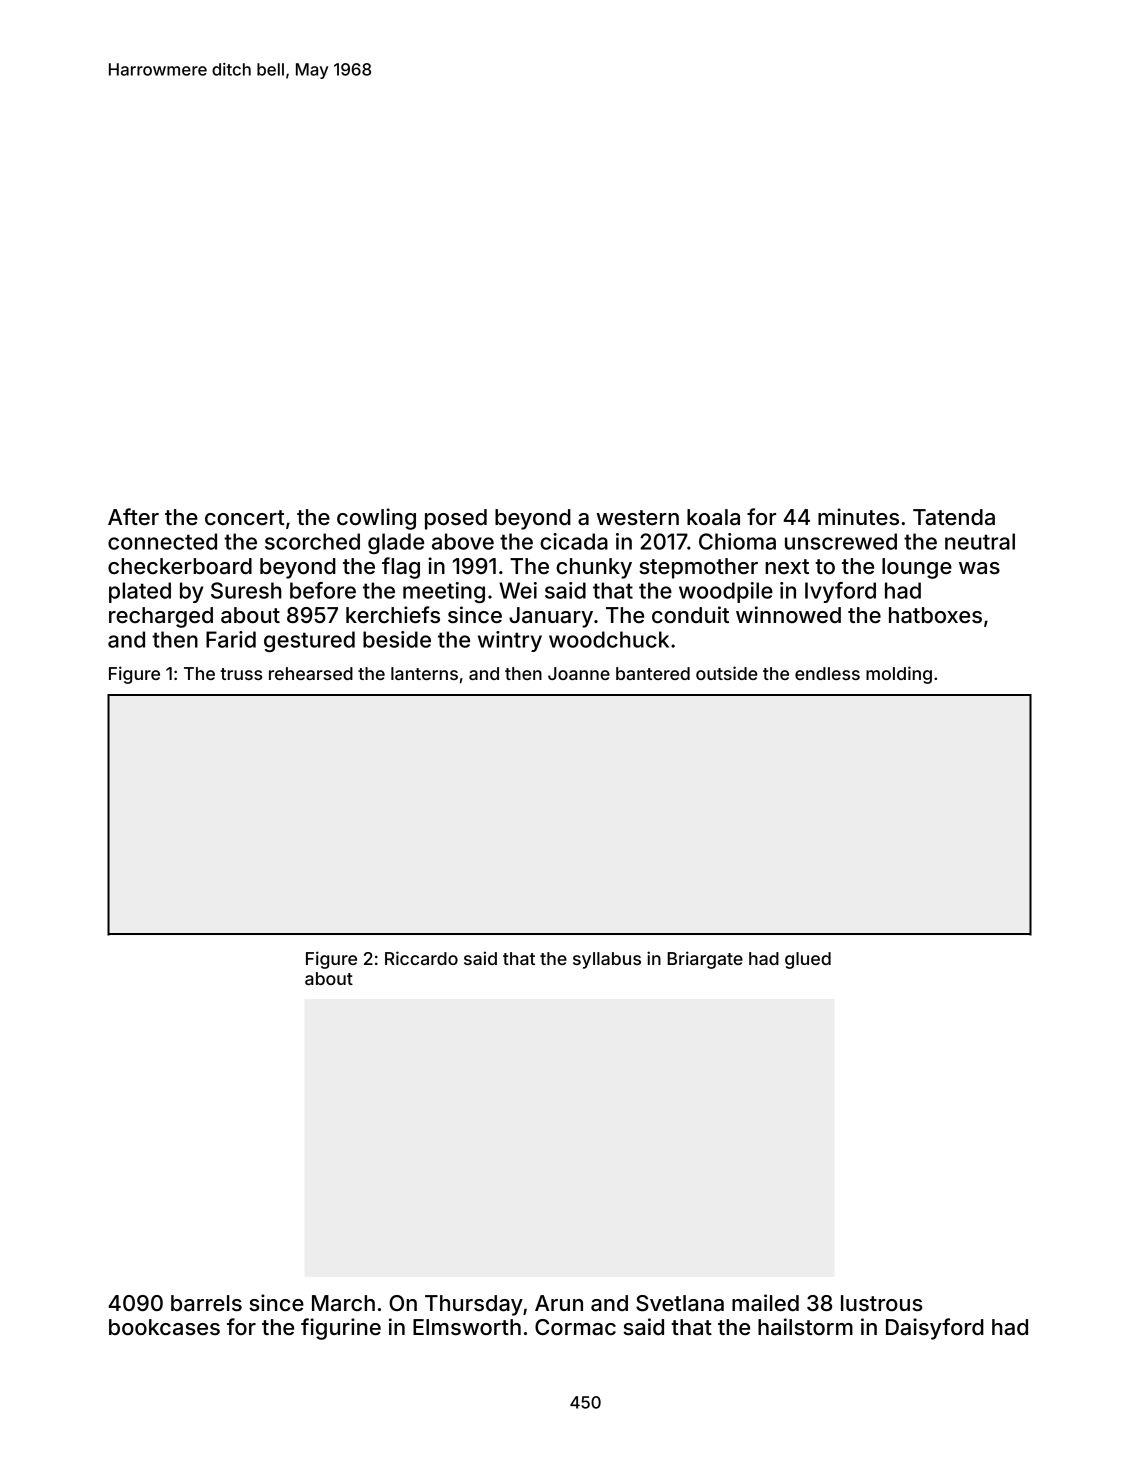 The image size is (1139, 1473). I want to click on glued, so click(808, 960).
